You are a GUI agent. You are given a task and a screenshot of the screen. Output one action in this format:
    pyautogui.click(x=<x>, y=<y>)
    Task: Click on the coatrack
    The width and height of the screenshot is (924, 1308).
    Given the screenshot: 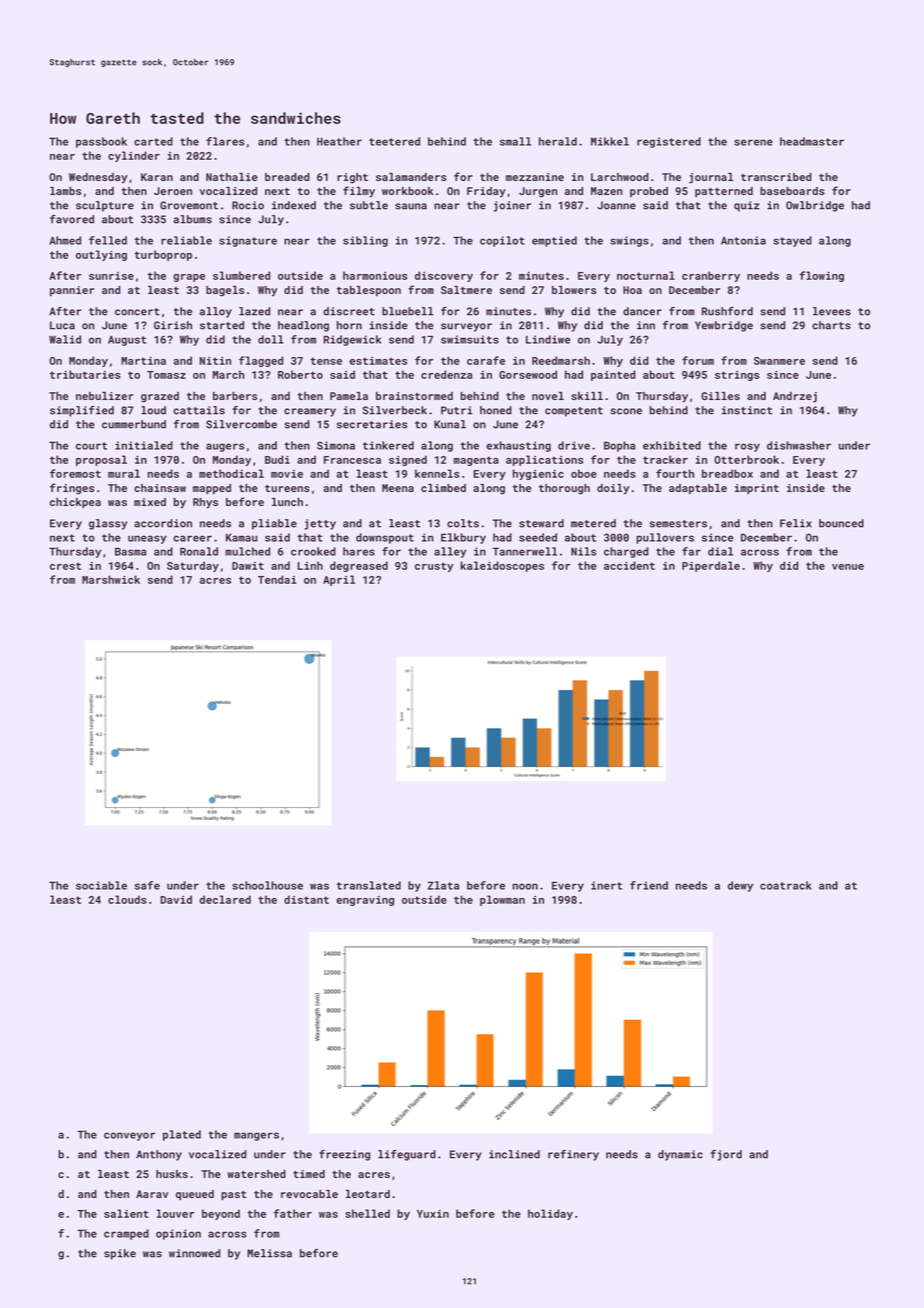 What is the action you would take?
    pyautogui.click(x=786, y=885)
